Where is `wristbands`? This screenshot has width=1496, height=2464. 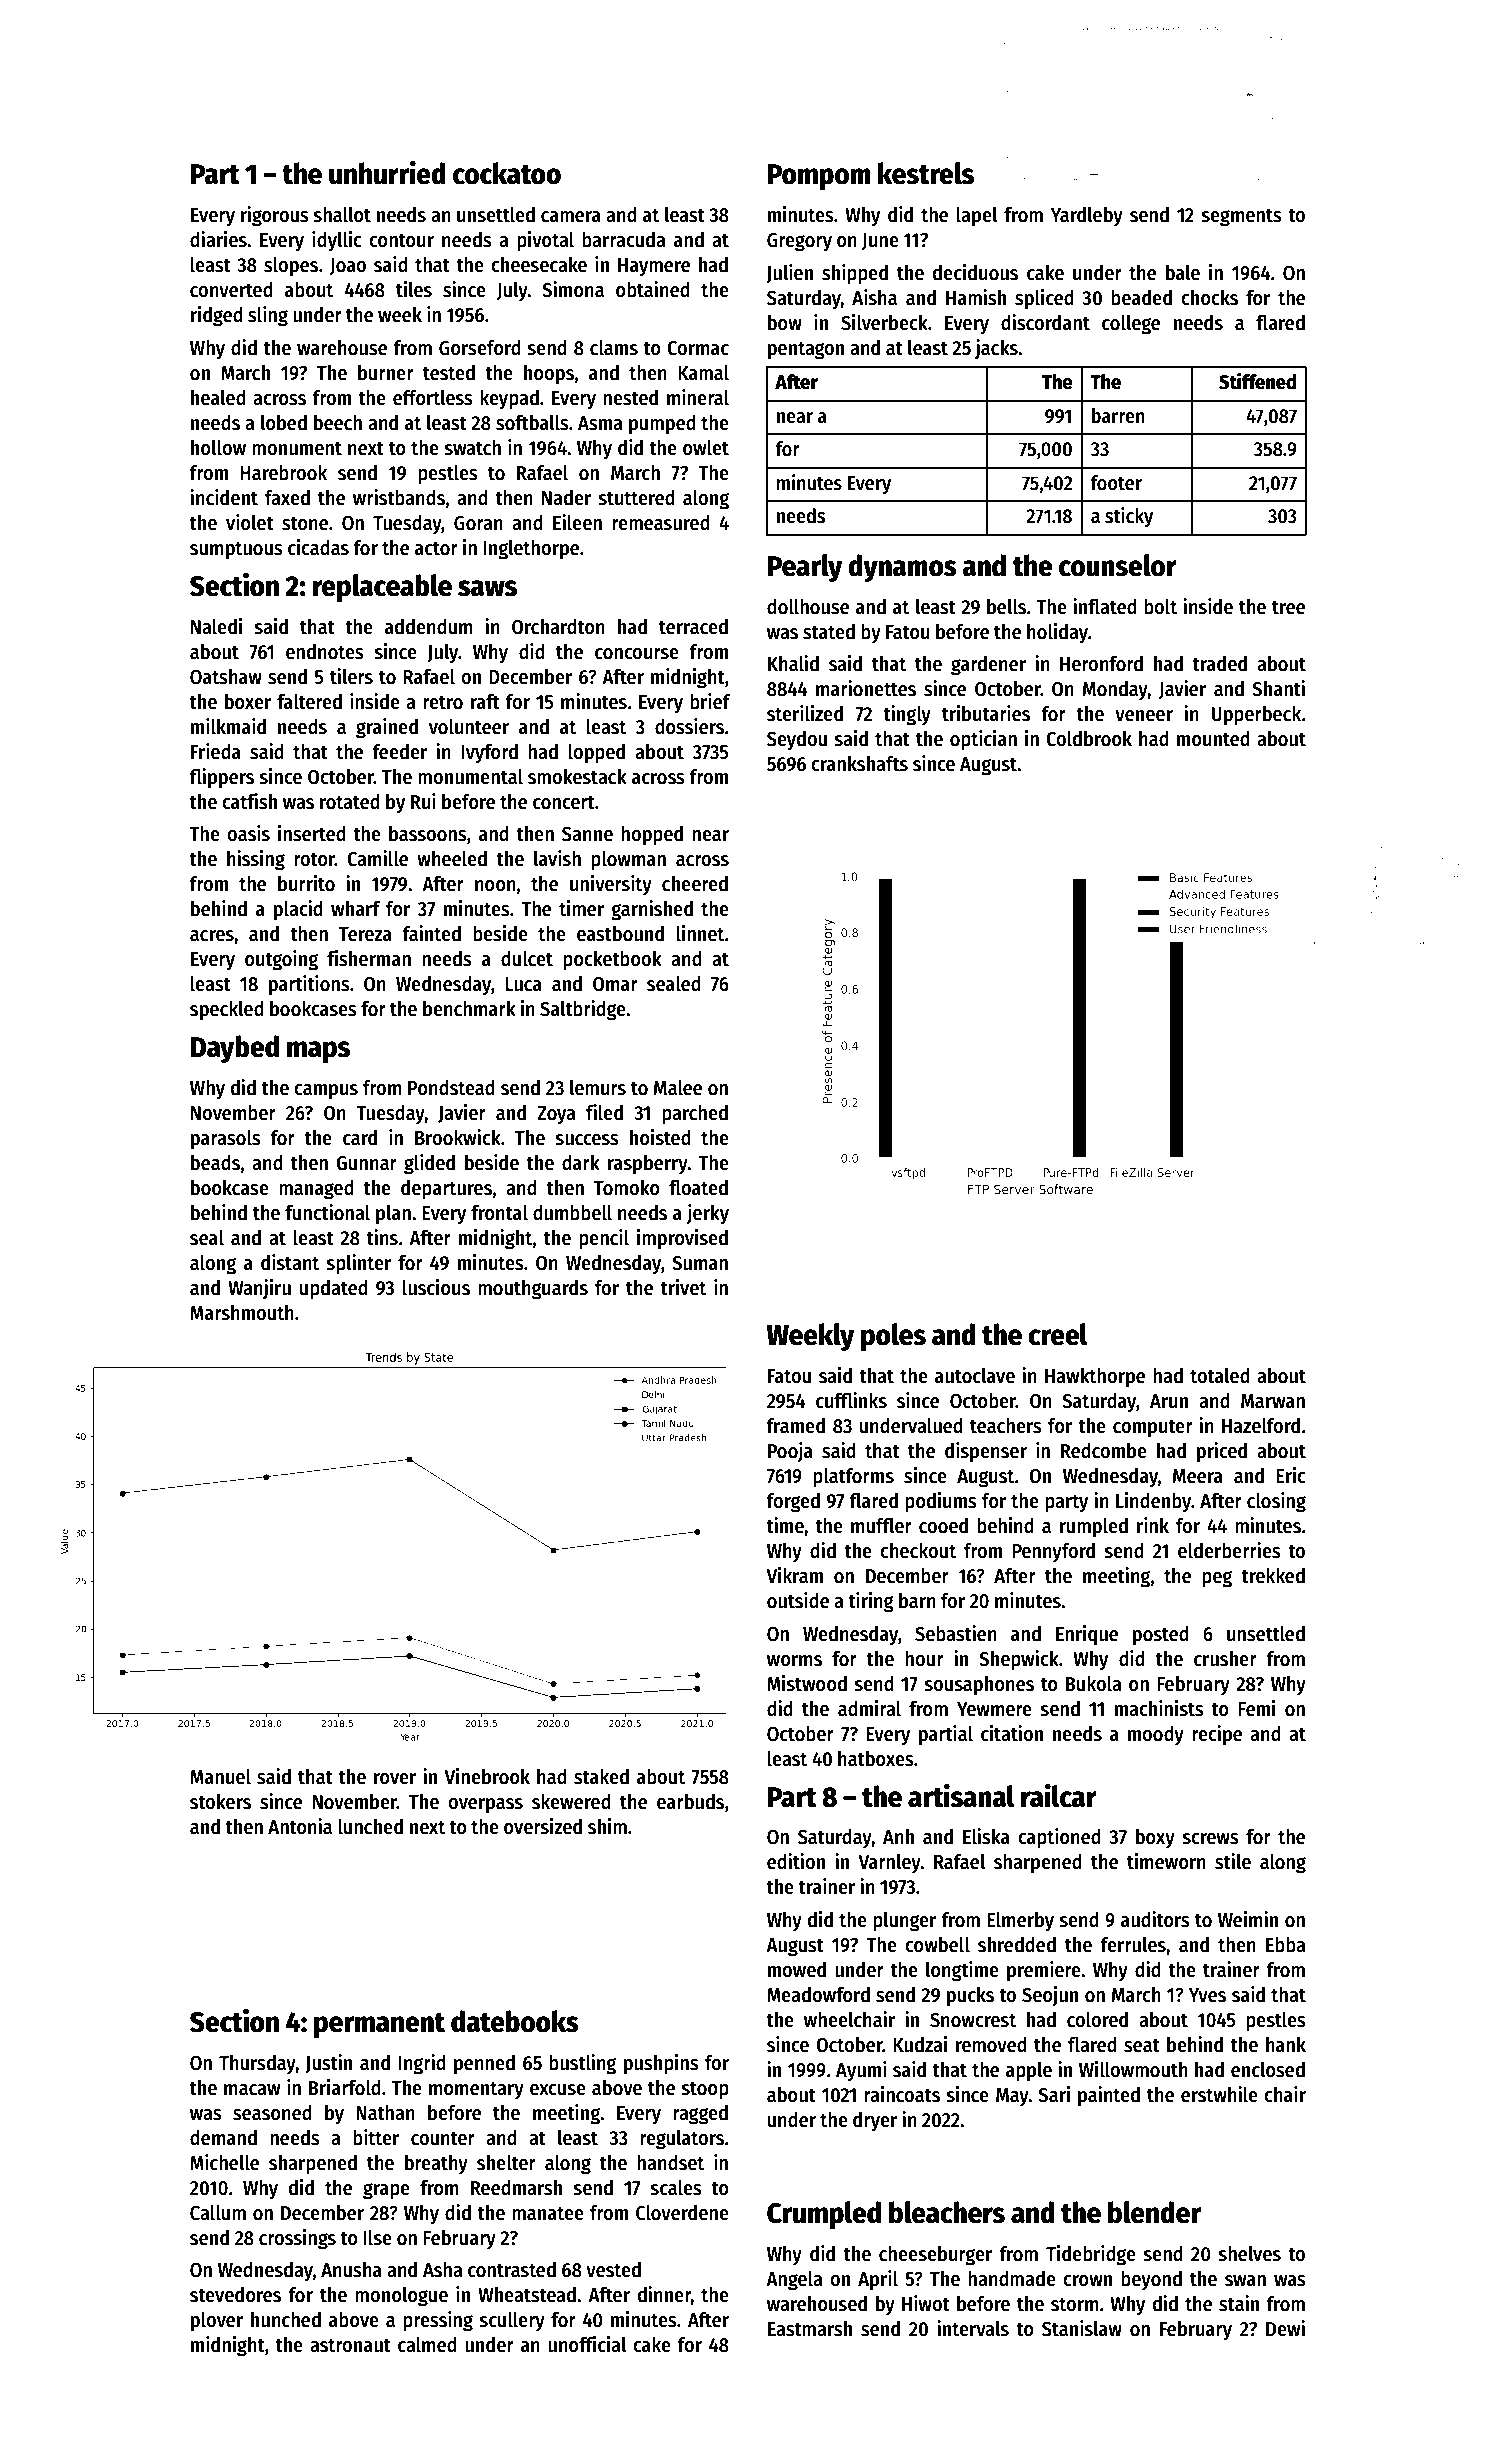
wristbands is located at coordinates (399, 497).
